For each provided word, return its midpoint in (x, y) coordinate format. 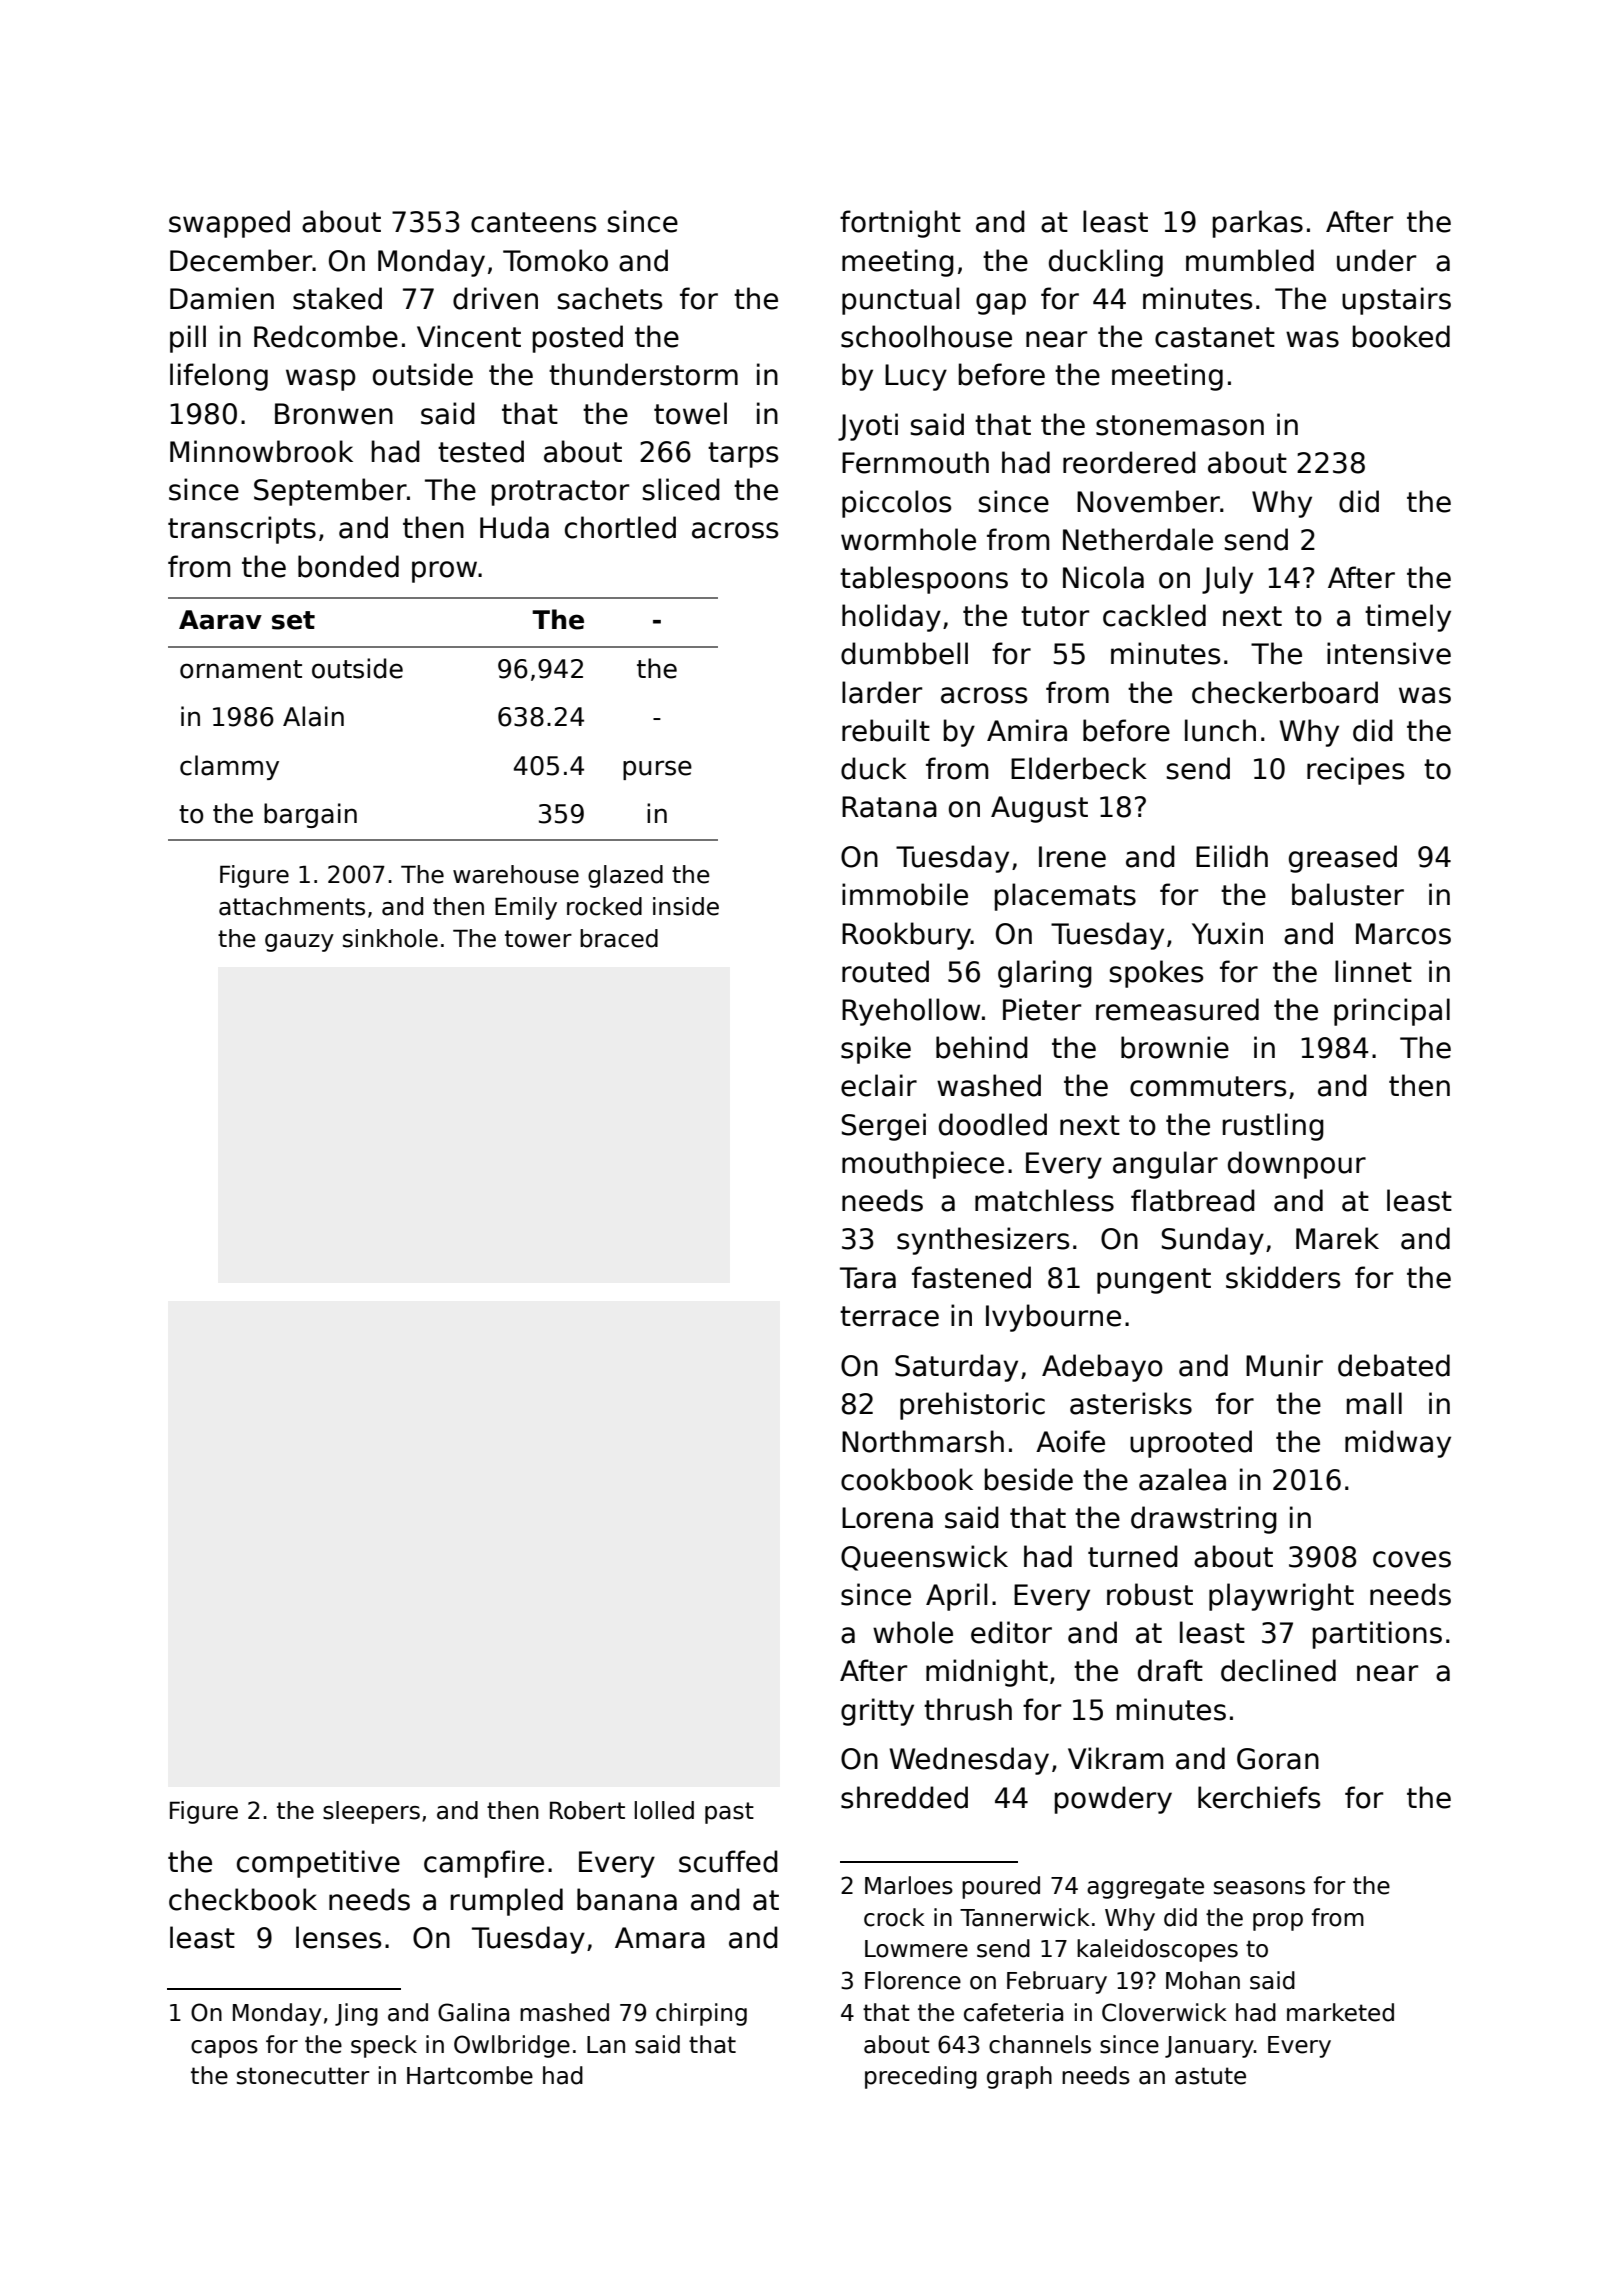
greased (1343, 859)
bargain (310, 815)
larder (882, 692)
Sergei (884, 1127)
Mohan (1203, 1980)
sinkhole (390, 938)
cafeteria (1013, 2012)
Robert (587, 1810)
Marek (1337, 1238)
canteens (533, 222)
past (729, 1813)
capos (224, 2049)
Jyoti (868, 427)
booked (1401, 336)
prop (1278, 1922)
